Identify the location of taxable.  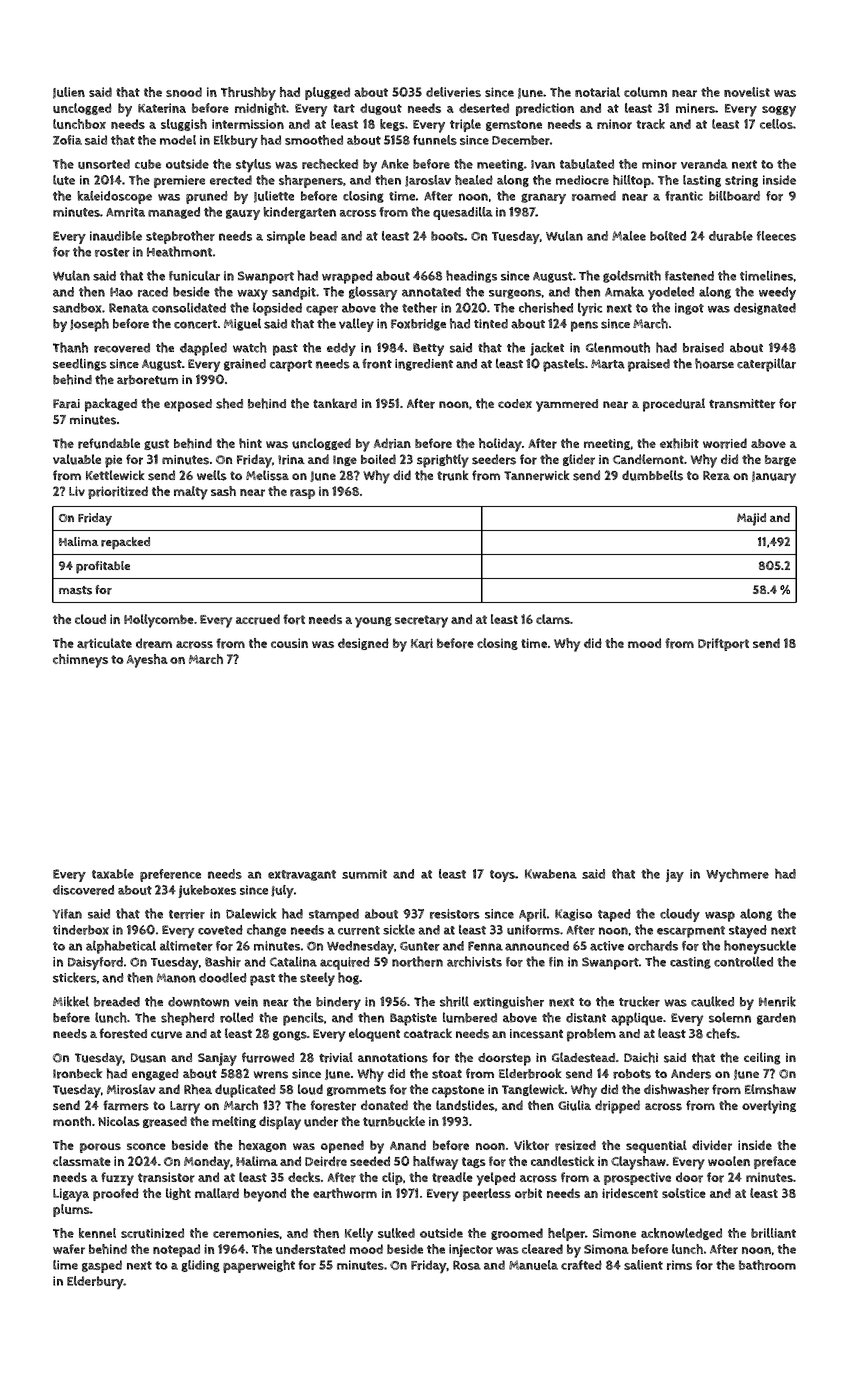
(113, 874).
